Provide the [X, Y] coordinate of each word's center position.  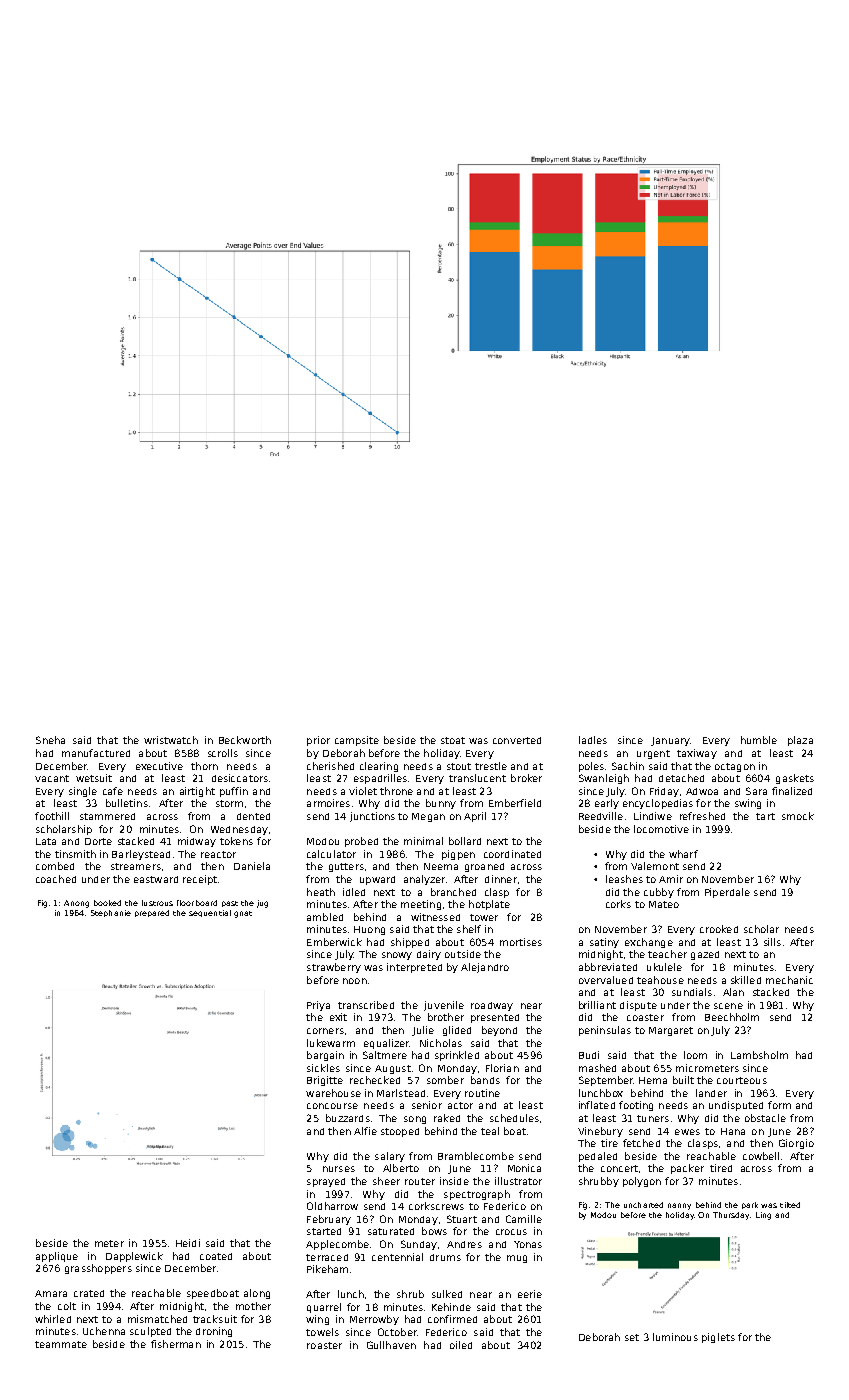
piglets [718, 1338]
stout [459, 766]
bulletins [127, 803]
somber [445, 1080]
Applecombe [337, 1245]
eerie [530, 1294]
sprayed [326, 1182]
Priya [318, 1006]
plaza [800, 741]
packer [687, 1169]
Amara [51, 1293]
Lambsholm [759, 1055]
